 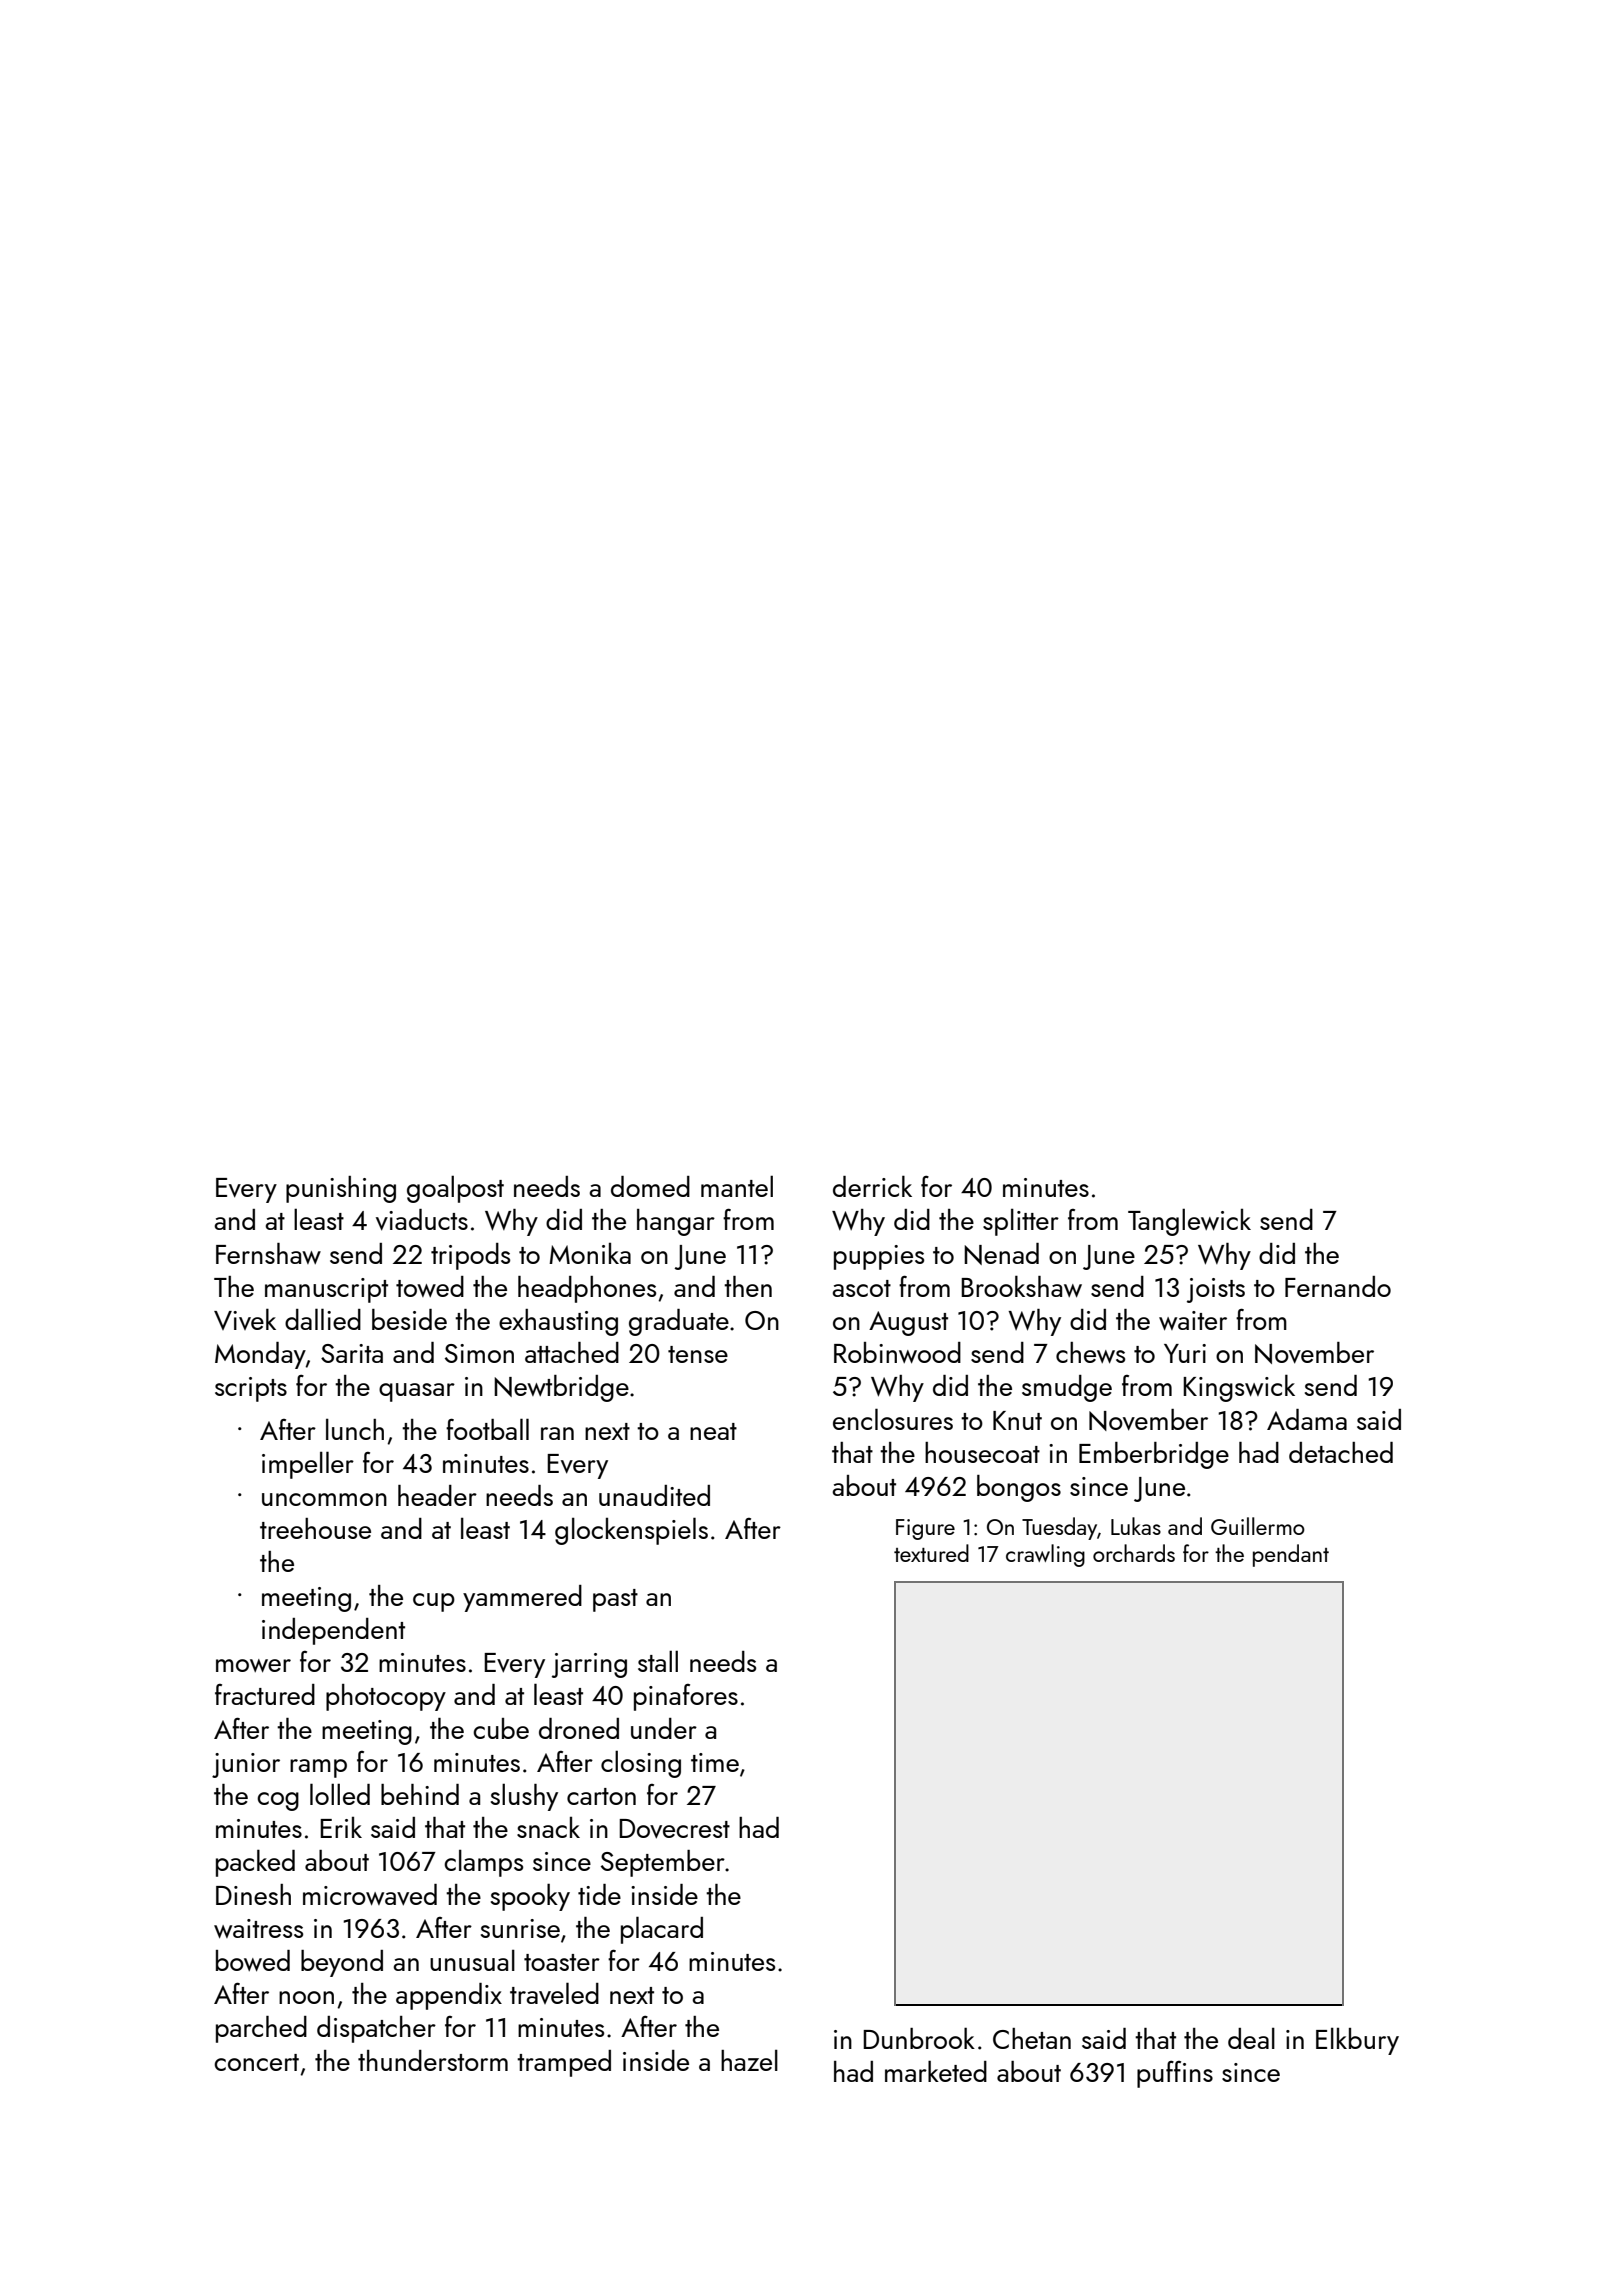 What do you see at coordinates (872, 1186) in the image?
I see `derrick` at bounding box center [872, 1186].
